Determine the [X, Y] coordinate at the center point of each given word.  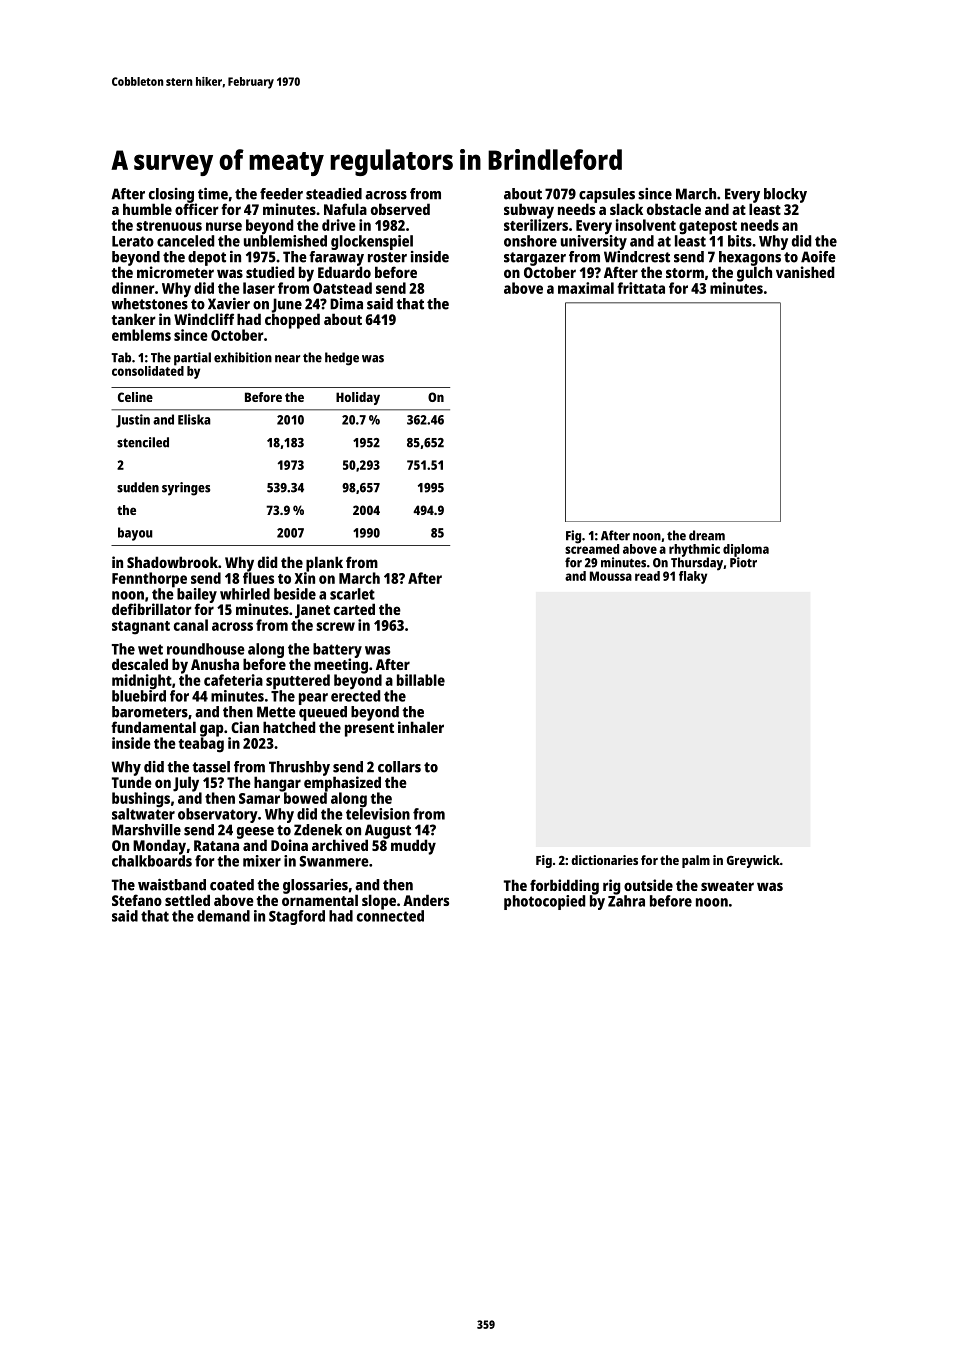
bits [740, 241]
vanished [805, 272]
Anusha [215, 664]
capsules [607, 195]
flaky [693, 577]
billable [421, 680]
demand [223, 916]
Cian [245, 727]
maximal [586, 288]
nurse [224, 226]
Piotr [743, 562]
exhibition [243, 357]
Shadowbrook [172, 562]
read [647, 576]
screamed [592, 549]
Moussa [611, 576]
